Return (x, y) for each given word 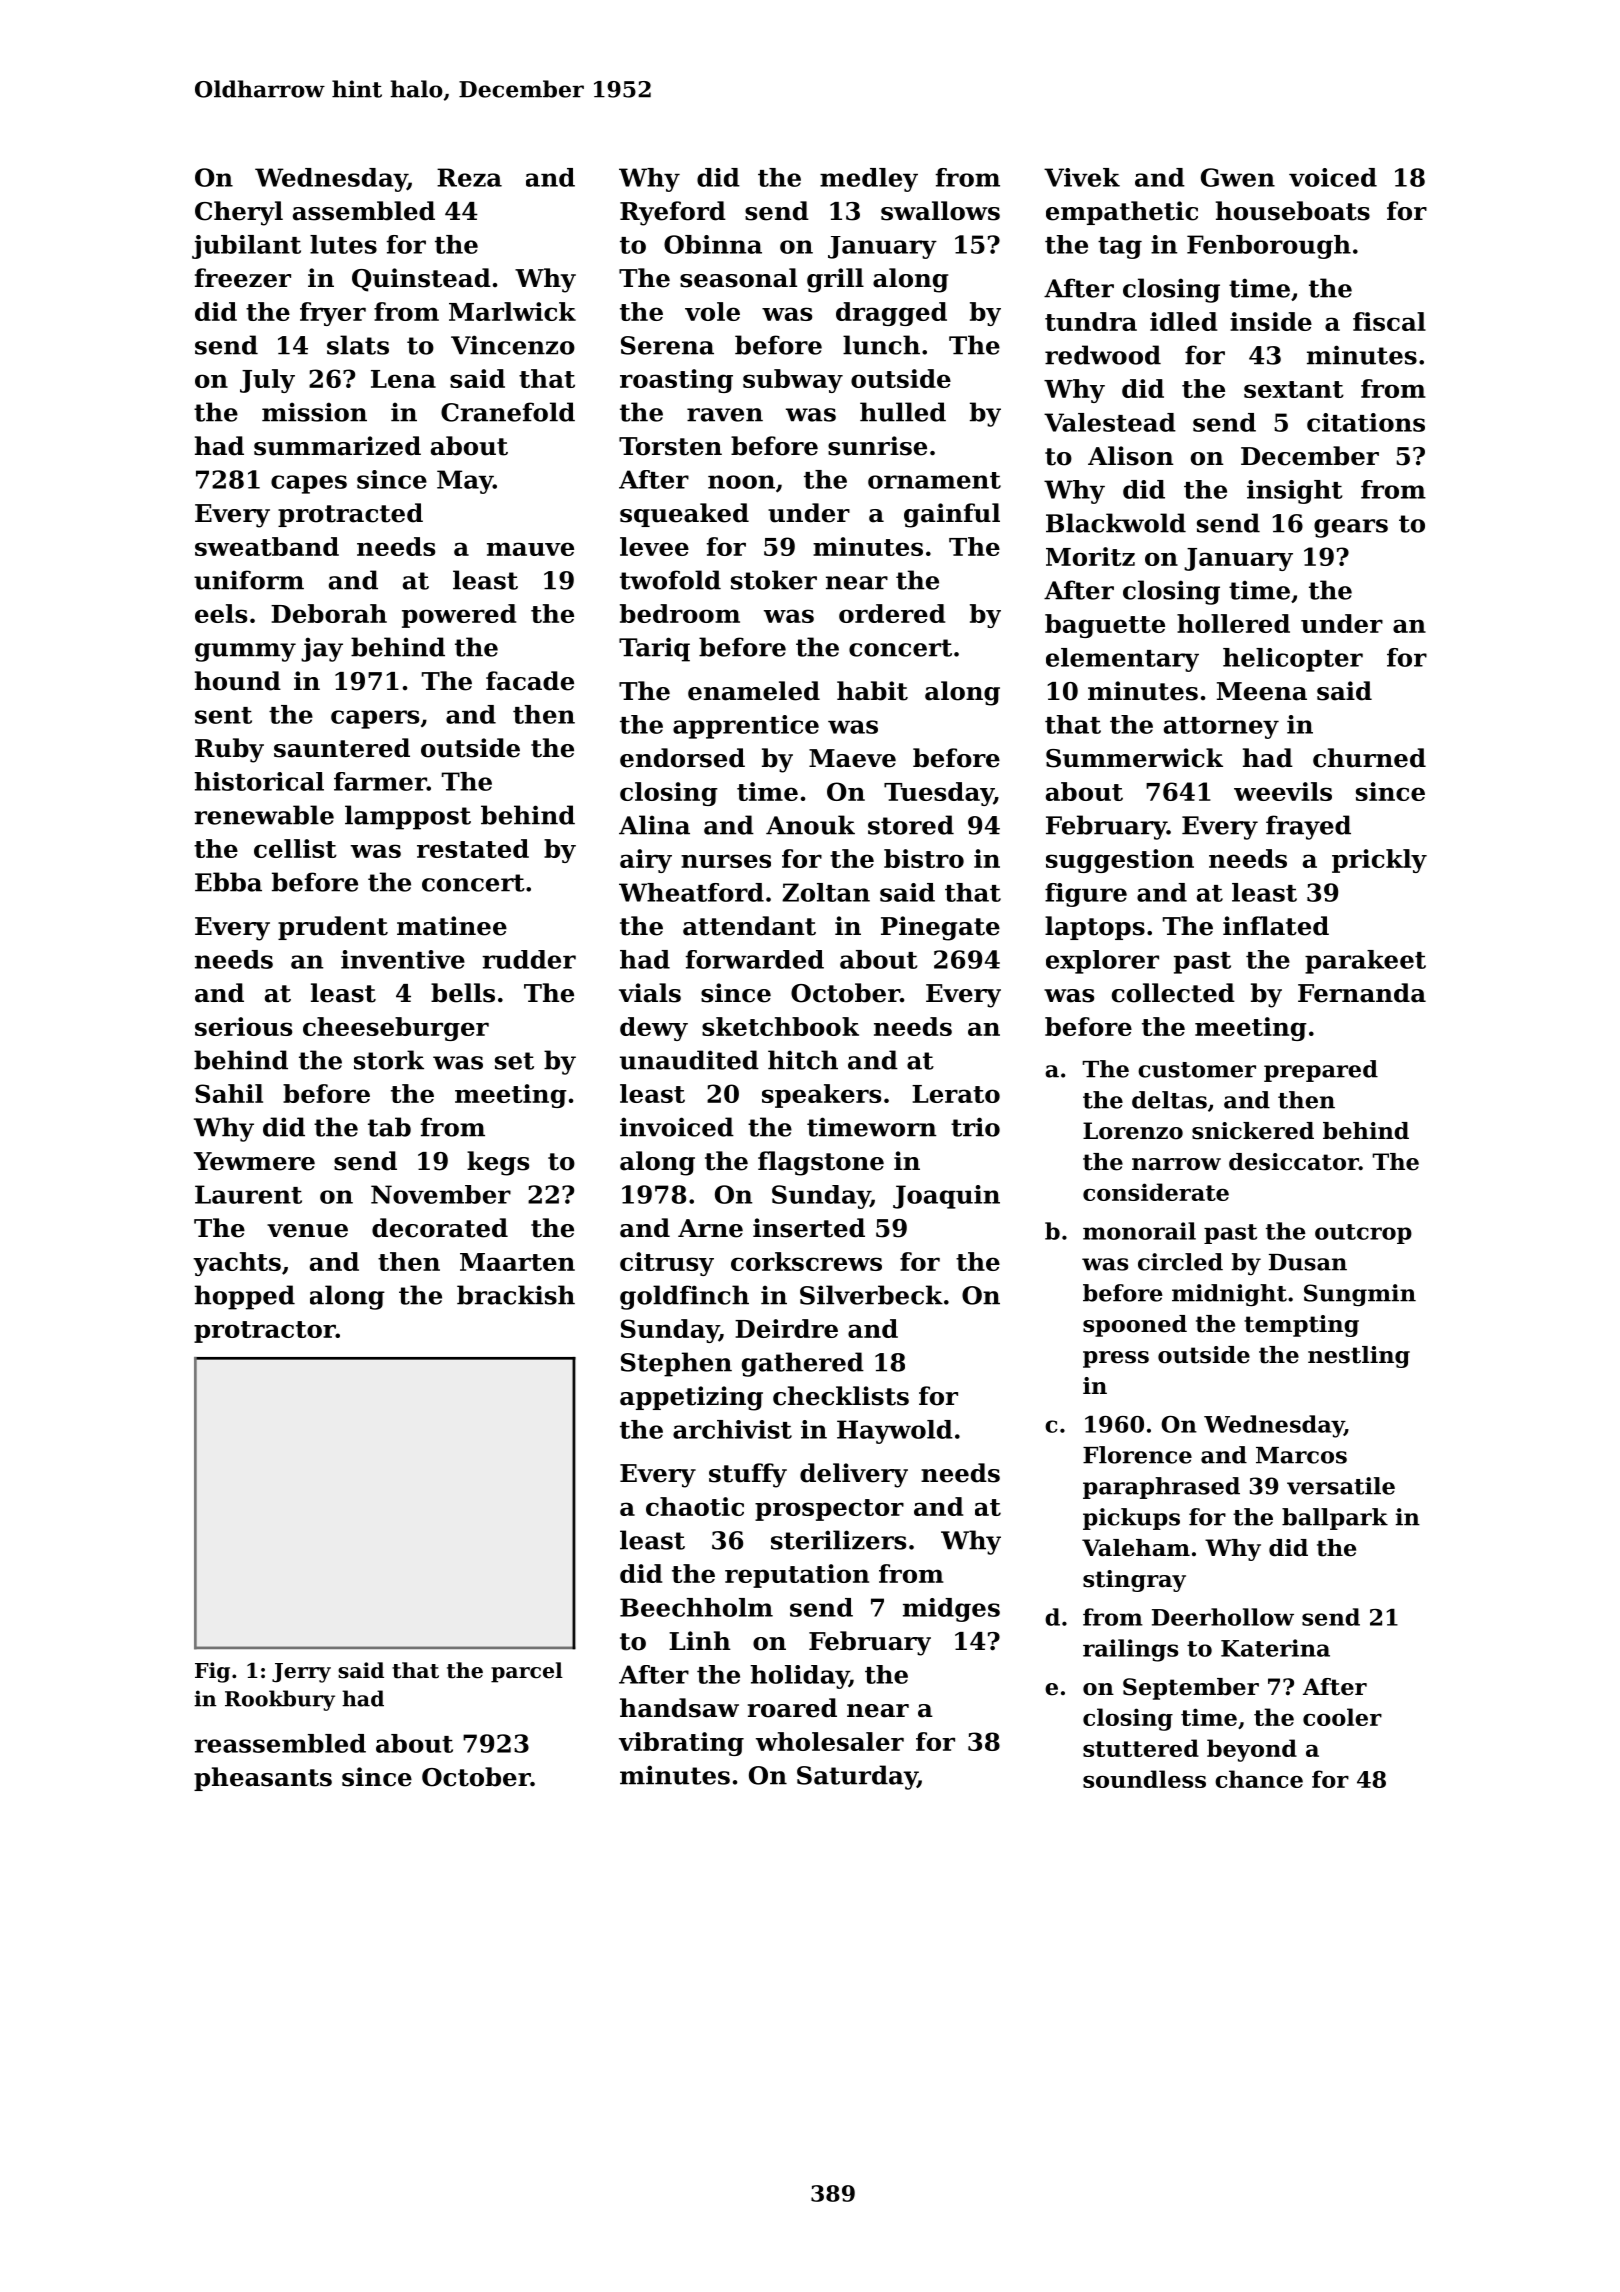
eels (221, 613)
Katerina (1275, 1648)
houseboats (1293, 211)
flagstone (821, 1163)
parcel (527, 1672)
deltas (1169, 1100)
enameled (754, 691)
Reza (469, 177)
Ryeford (673, 213)
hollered (1233, 623)
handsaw (679, 1708)
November (441, 1194)
